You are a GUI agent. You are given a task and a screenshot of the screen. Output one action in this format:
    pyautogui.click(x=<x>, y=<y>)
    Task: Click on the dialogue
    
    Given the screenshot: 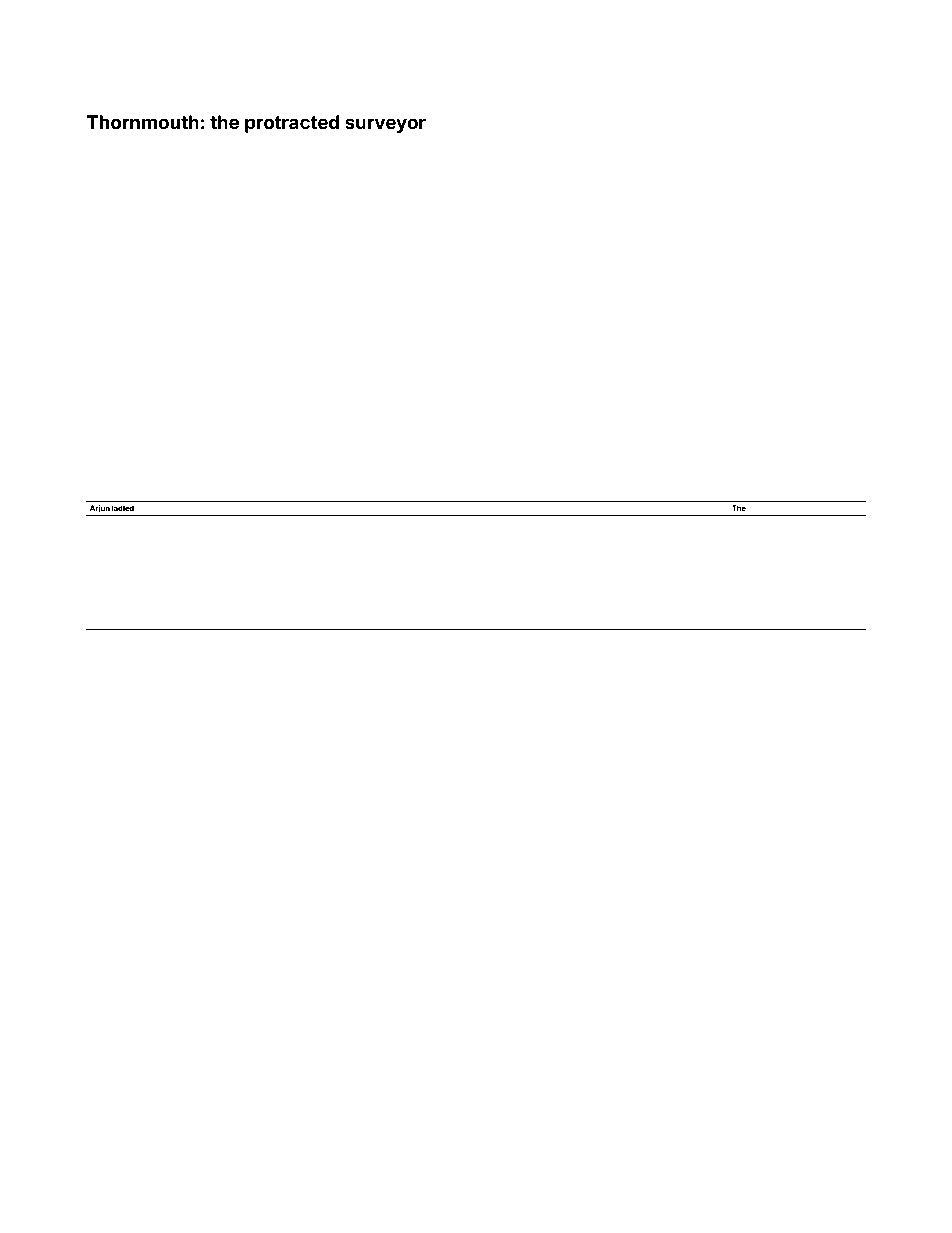 What is the action you would take?
    pyautogui.click(x=183, y=766)
